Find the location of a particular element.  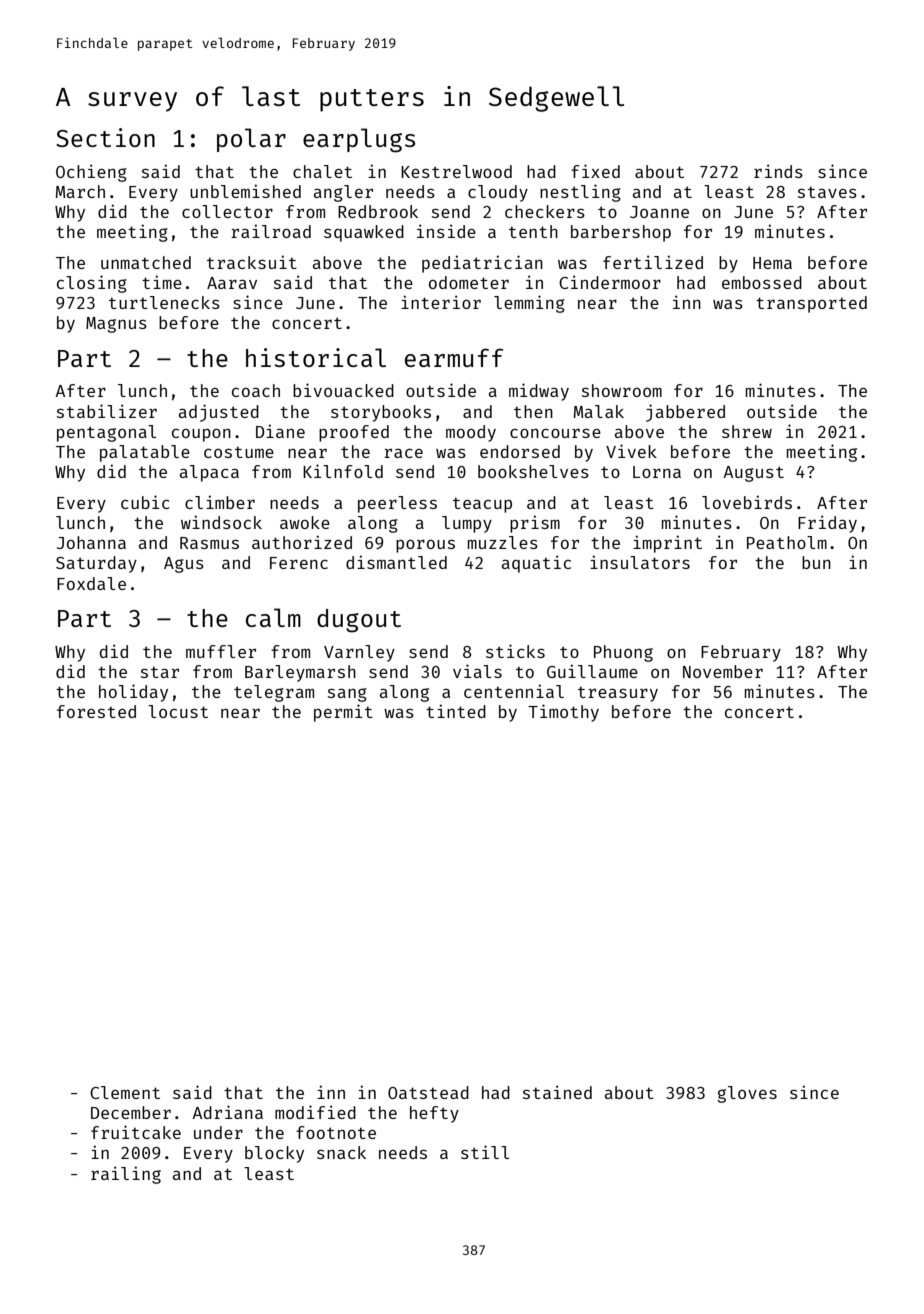

Hema is located at coordinates (772, 263).
